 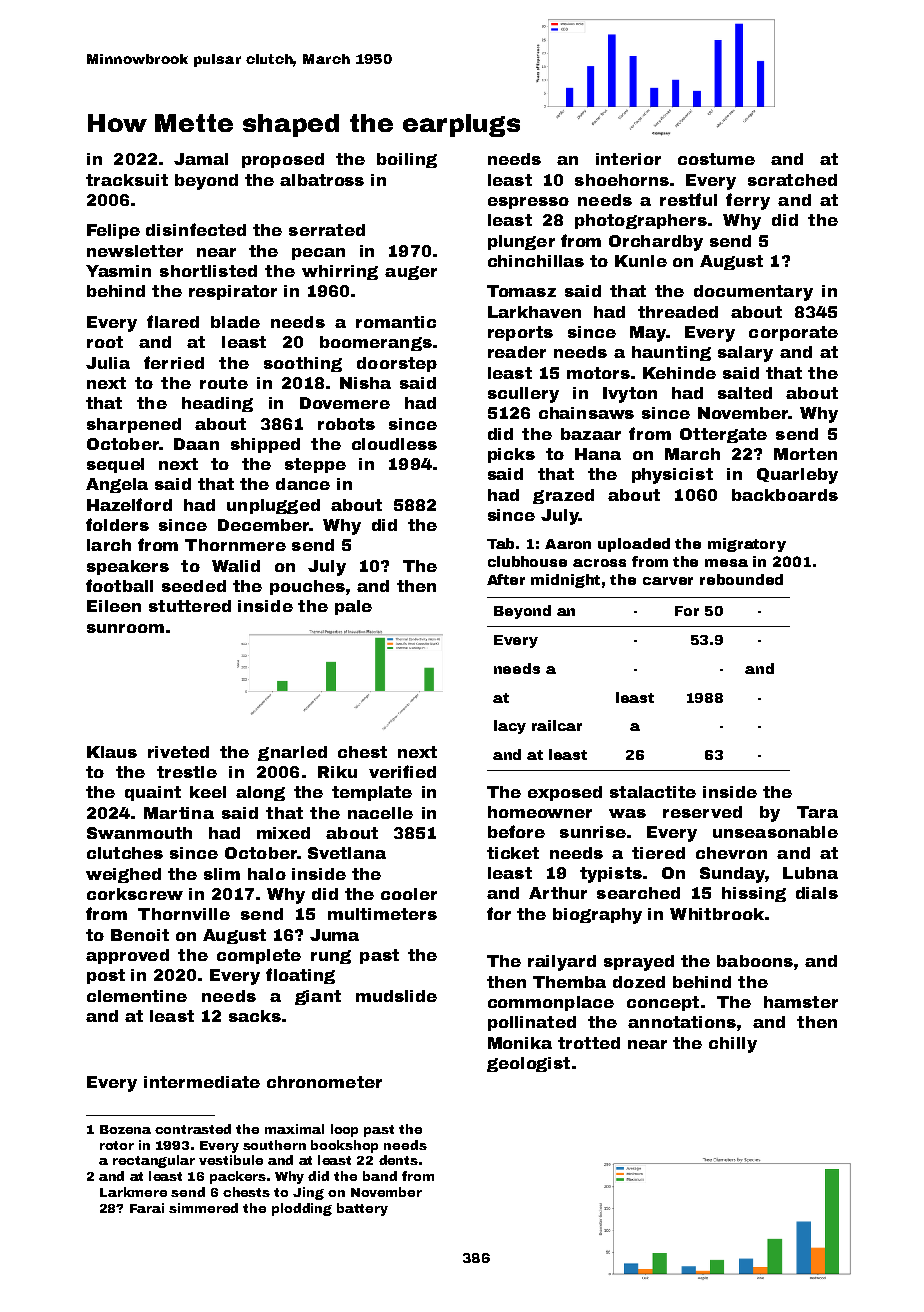 I want to click on carver, so click(x=668, y=581).
